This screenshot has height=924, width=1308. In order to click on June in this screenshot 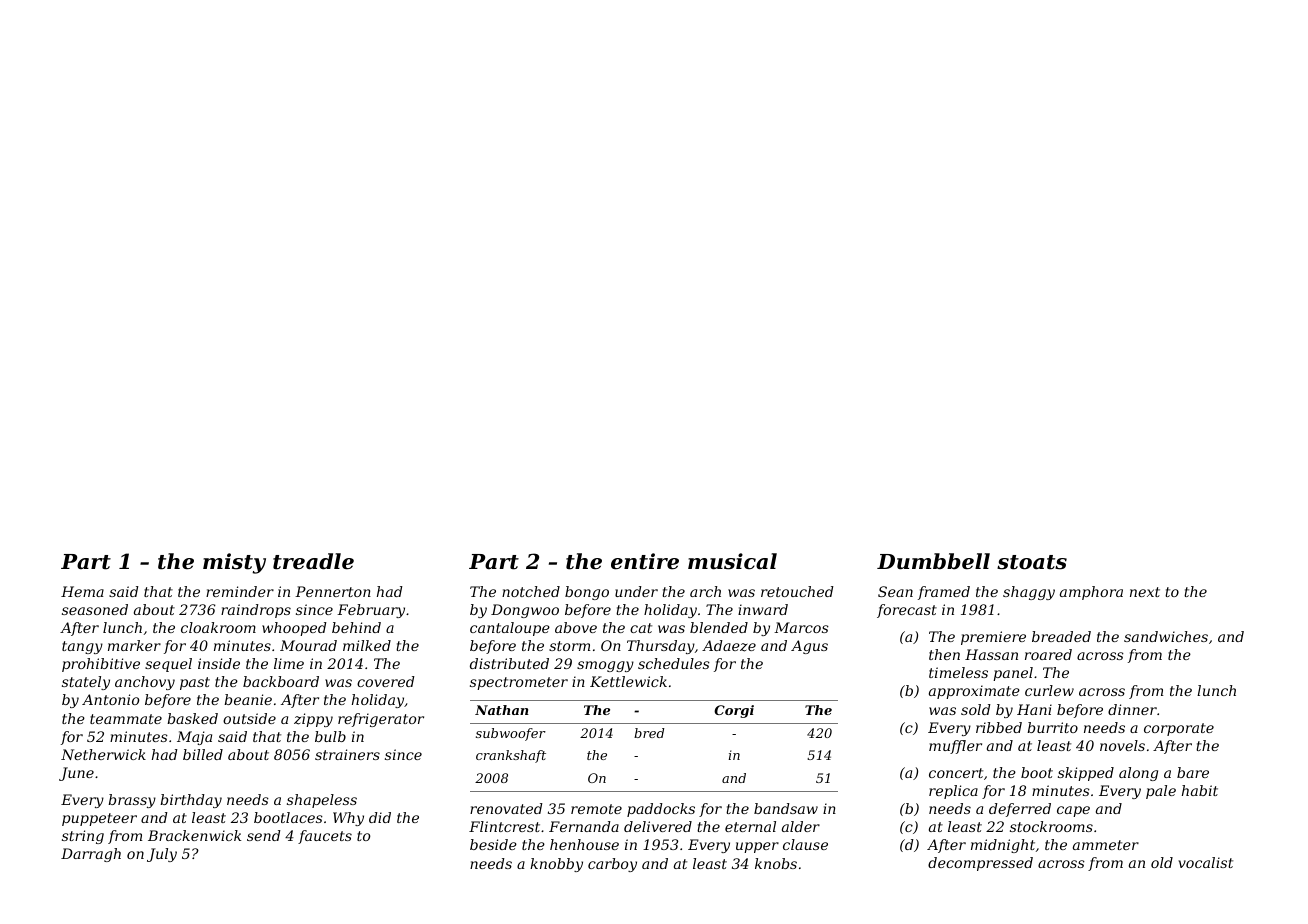, I will do `click(76, 774)`.
